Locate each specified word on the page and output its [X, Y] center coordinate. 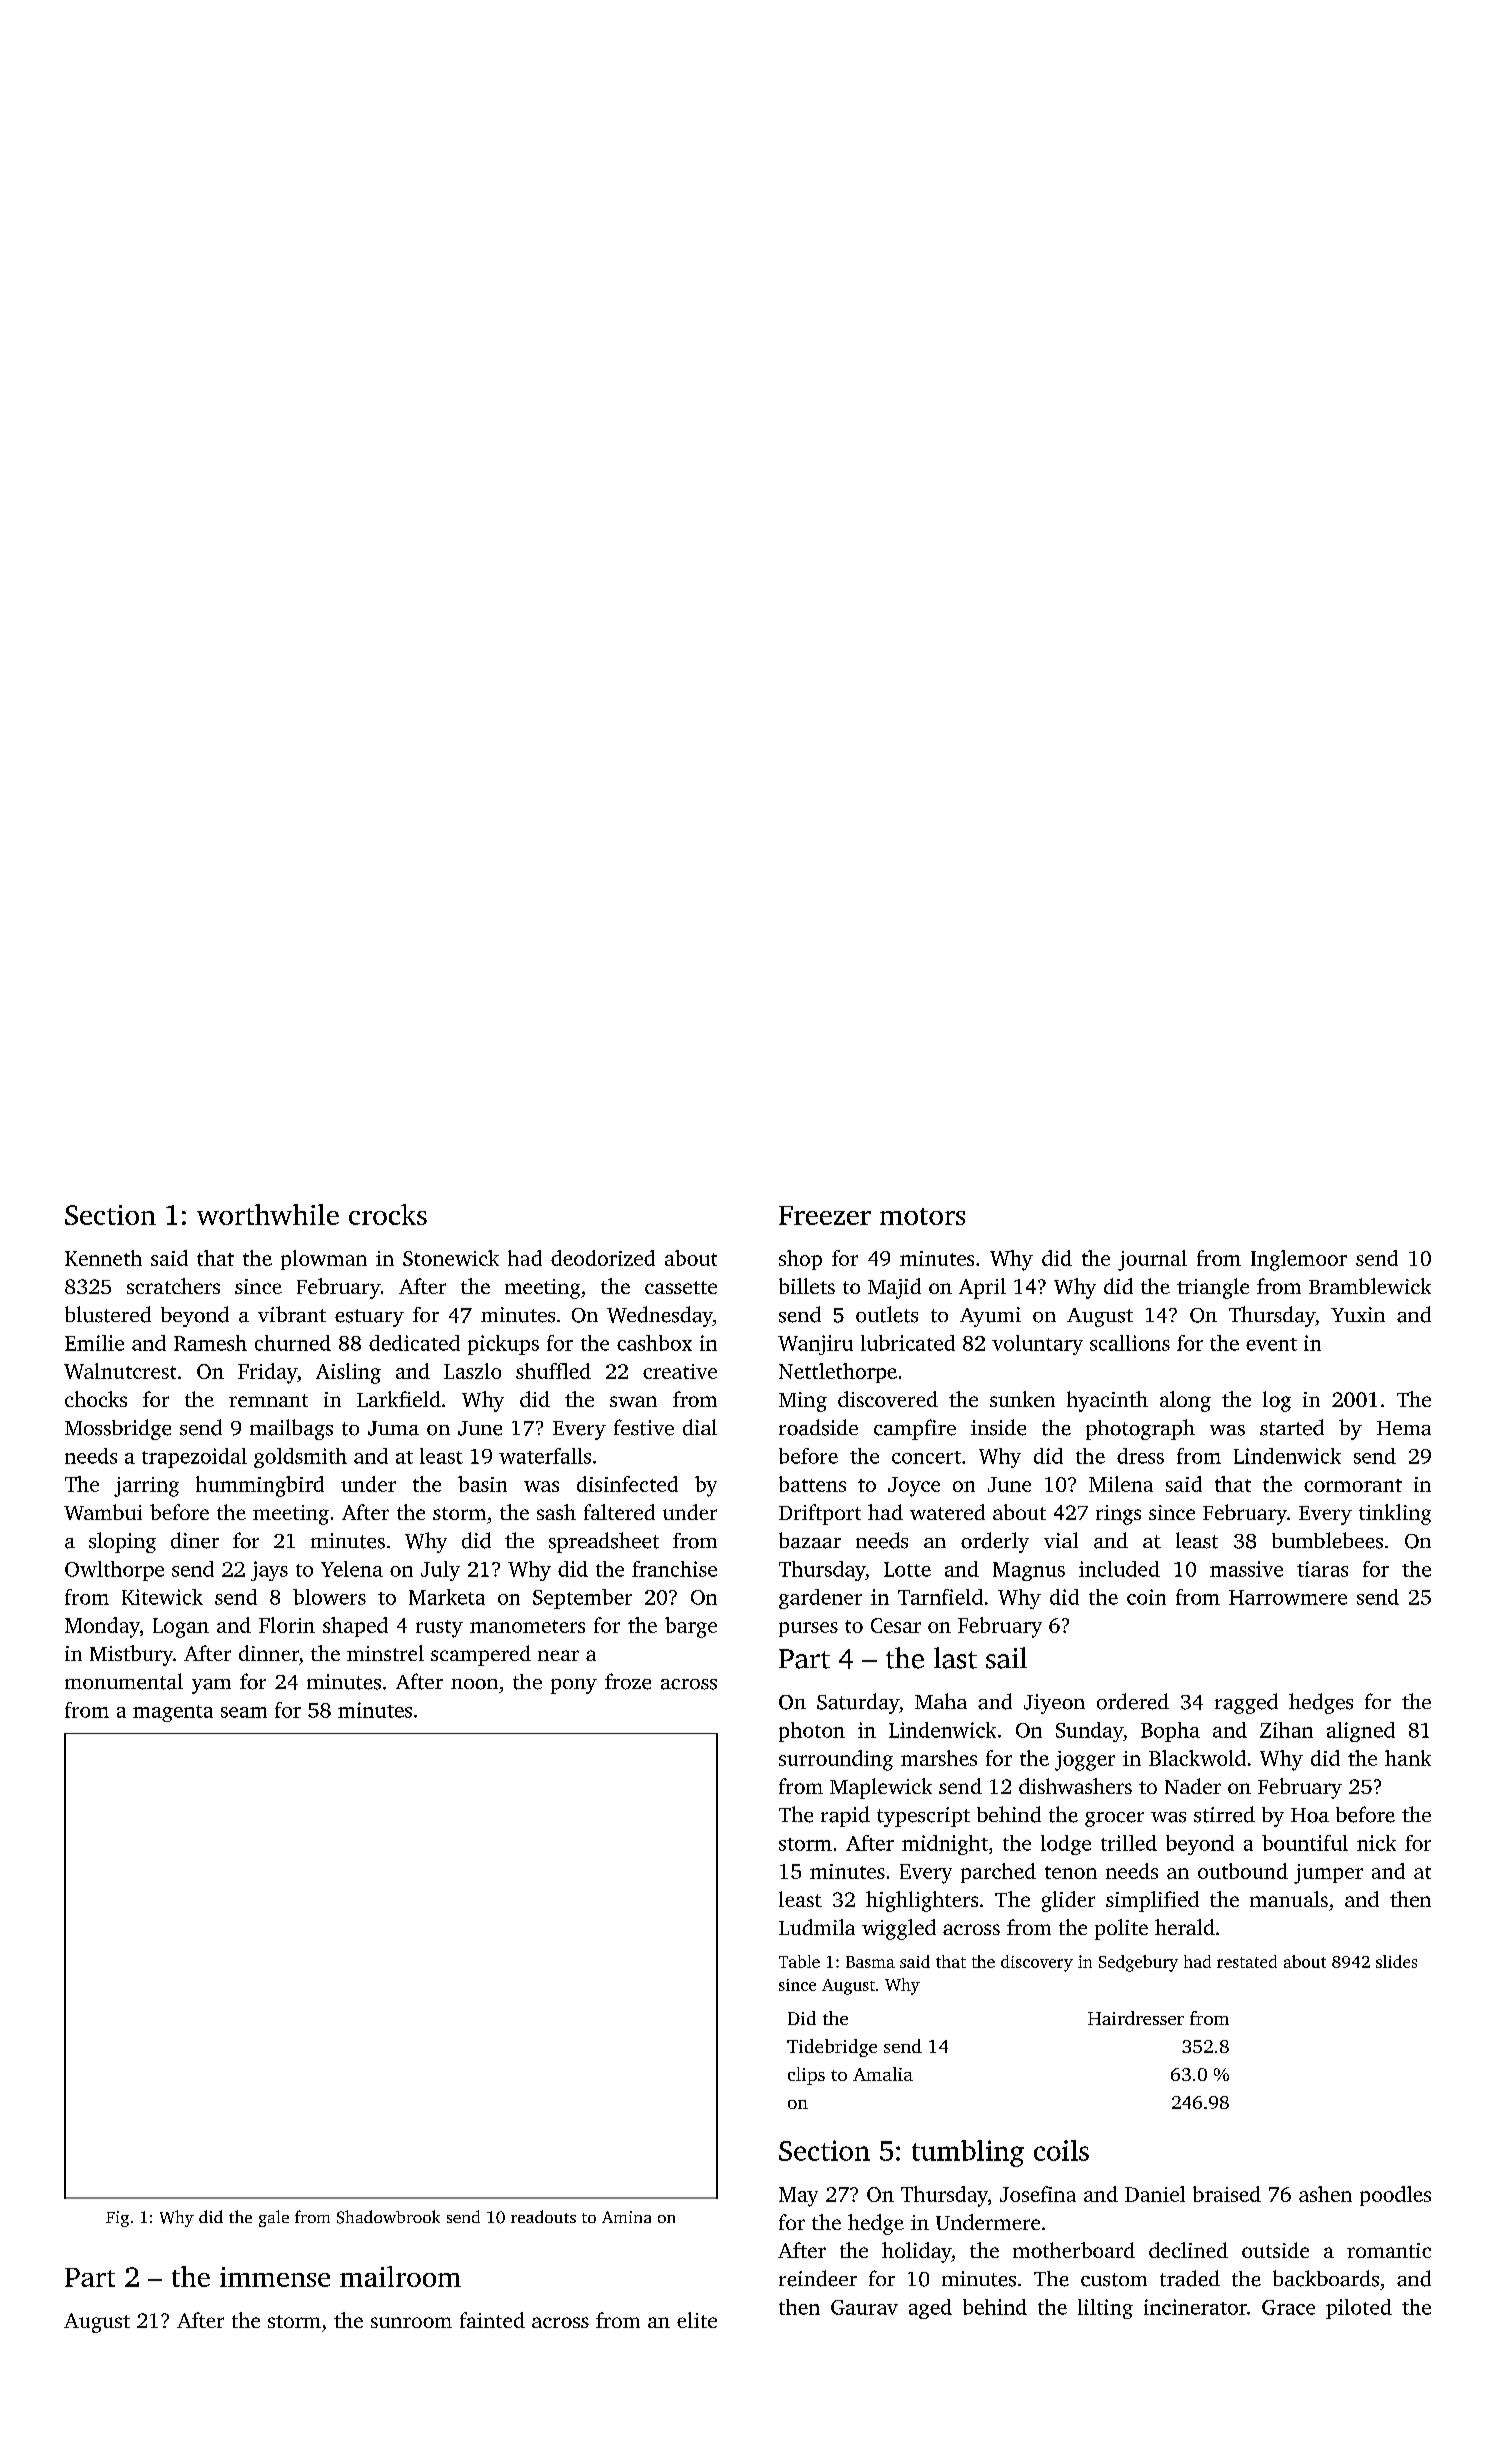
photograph [1140, 1429]
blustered [108, 1314]
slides [1396, 1961]
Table [799, 1961]
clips [806, 2076]
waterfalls [545, 1456]
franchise [674, 1569]
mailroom [400, 2276]
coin [1146, 1597]
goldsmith [300, 1458]
